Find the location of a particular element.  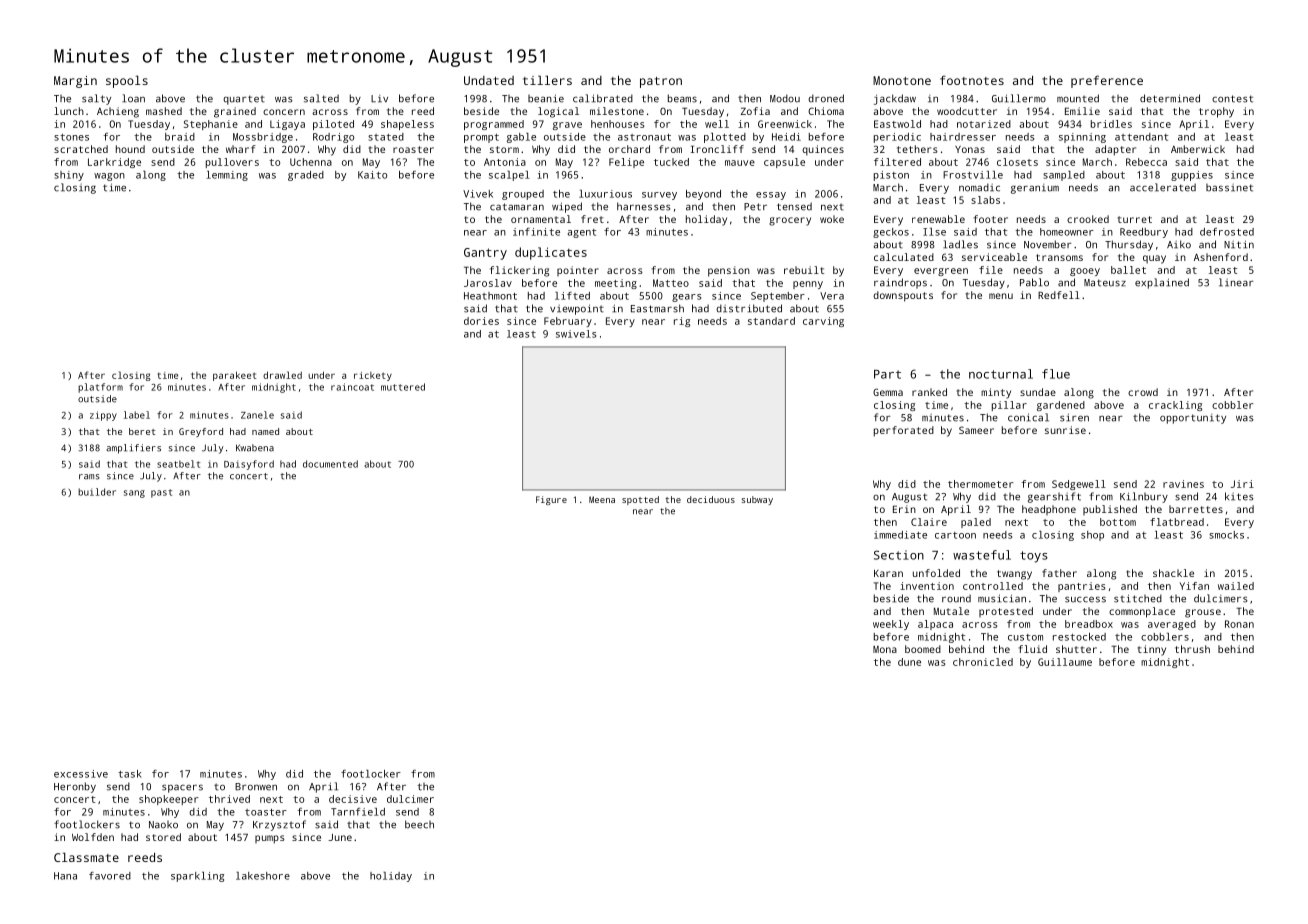

cartoon is located at coordinates (955, 535).
